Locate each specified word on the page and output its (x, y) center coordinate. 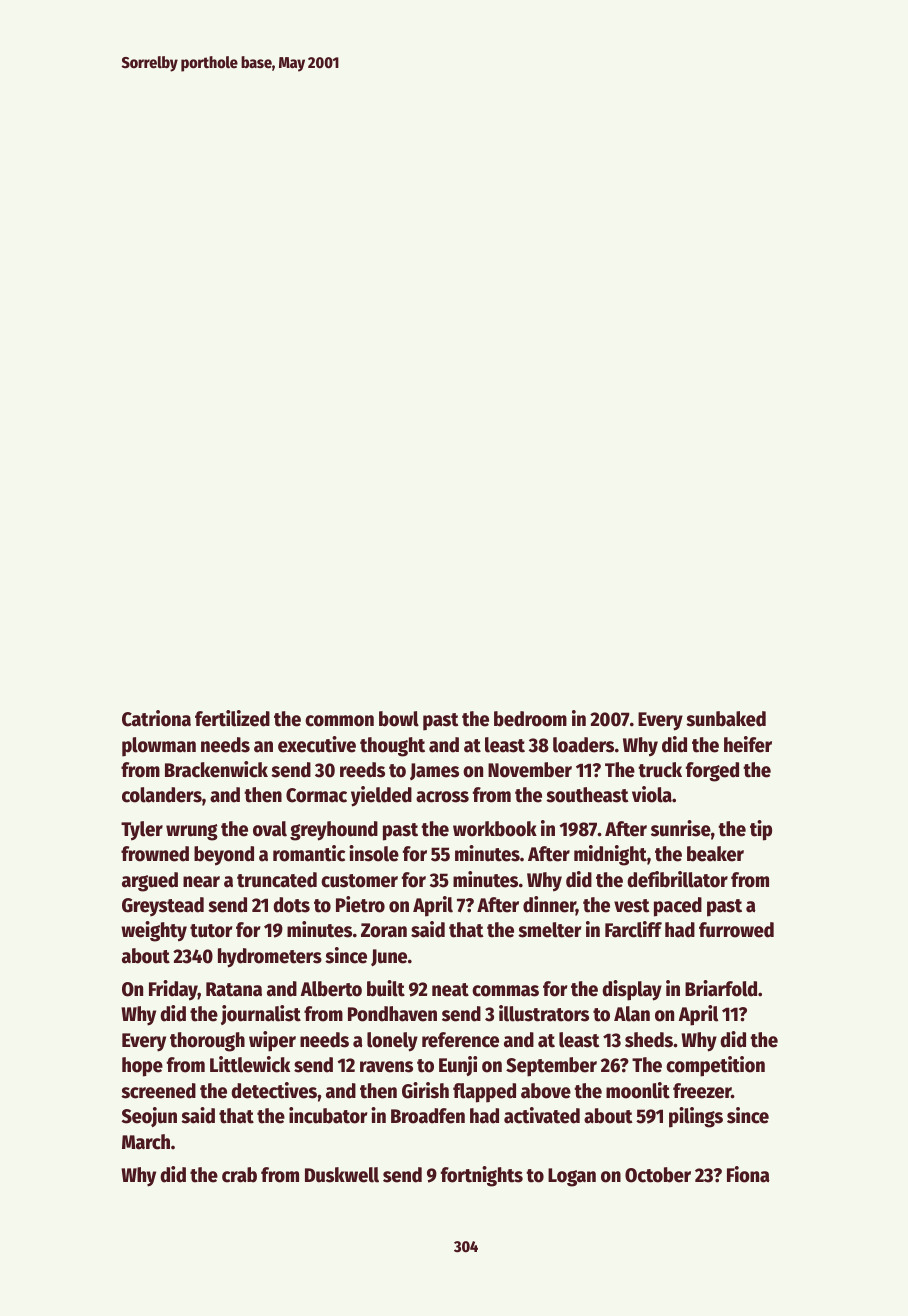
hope (142, 1067)
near (201, 882)
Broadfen (428, 1116)
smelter (549, 930)
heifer (748, 744)
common (339, 721)
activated (542, 1115)
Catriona (156, 718)
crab (239, 1175)
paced (678, 907)
